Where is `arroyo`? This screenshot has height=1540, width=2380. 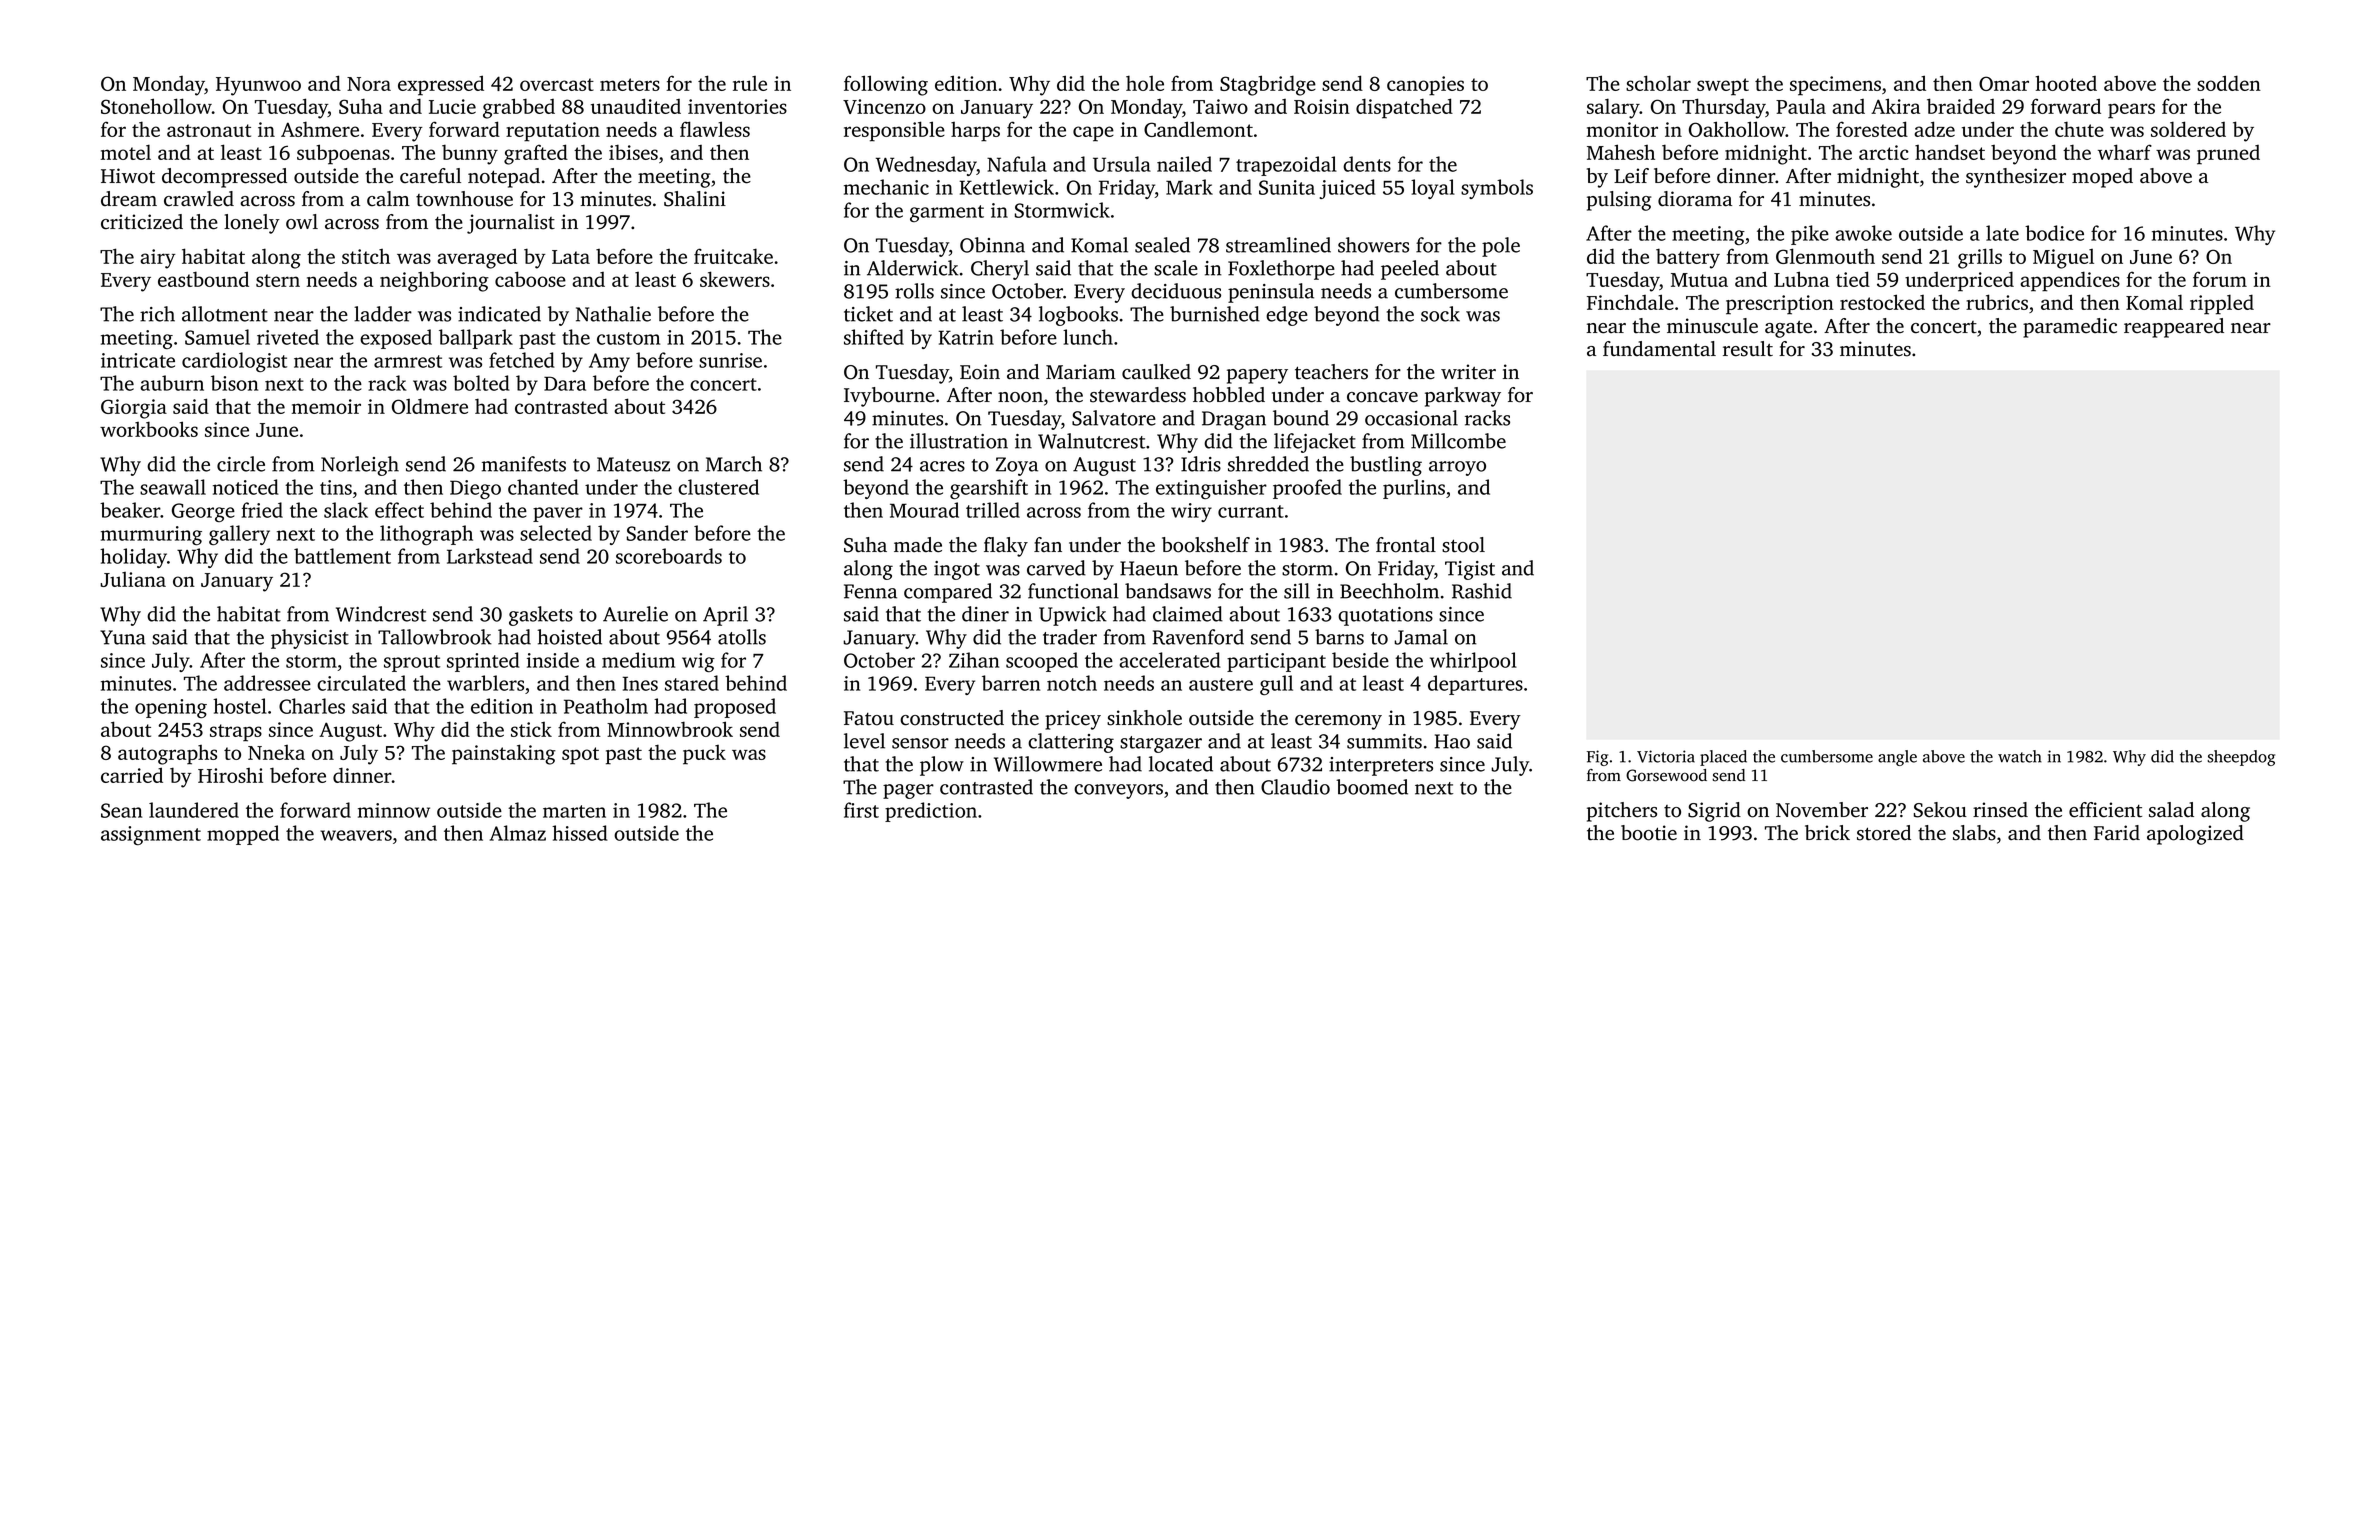
arroyo is located at coordinates (1457, 468).
